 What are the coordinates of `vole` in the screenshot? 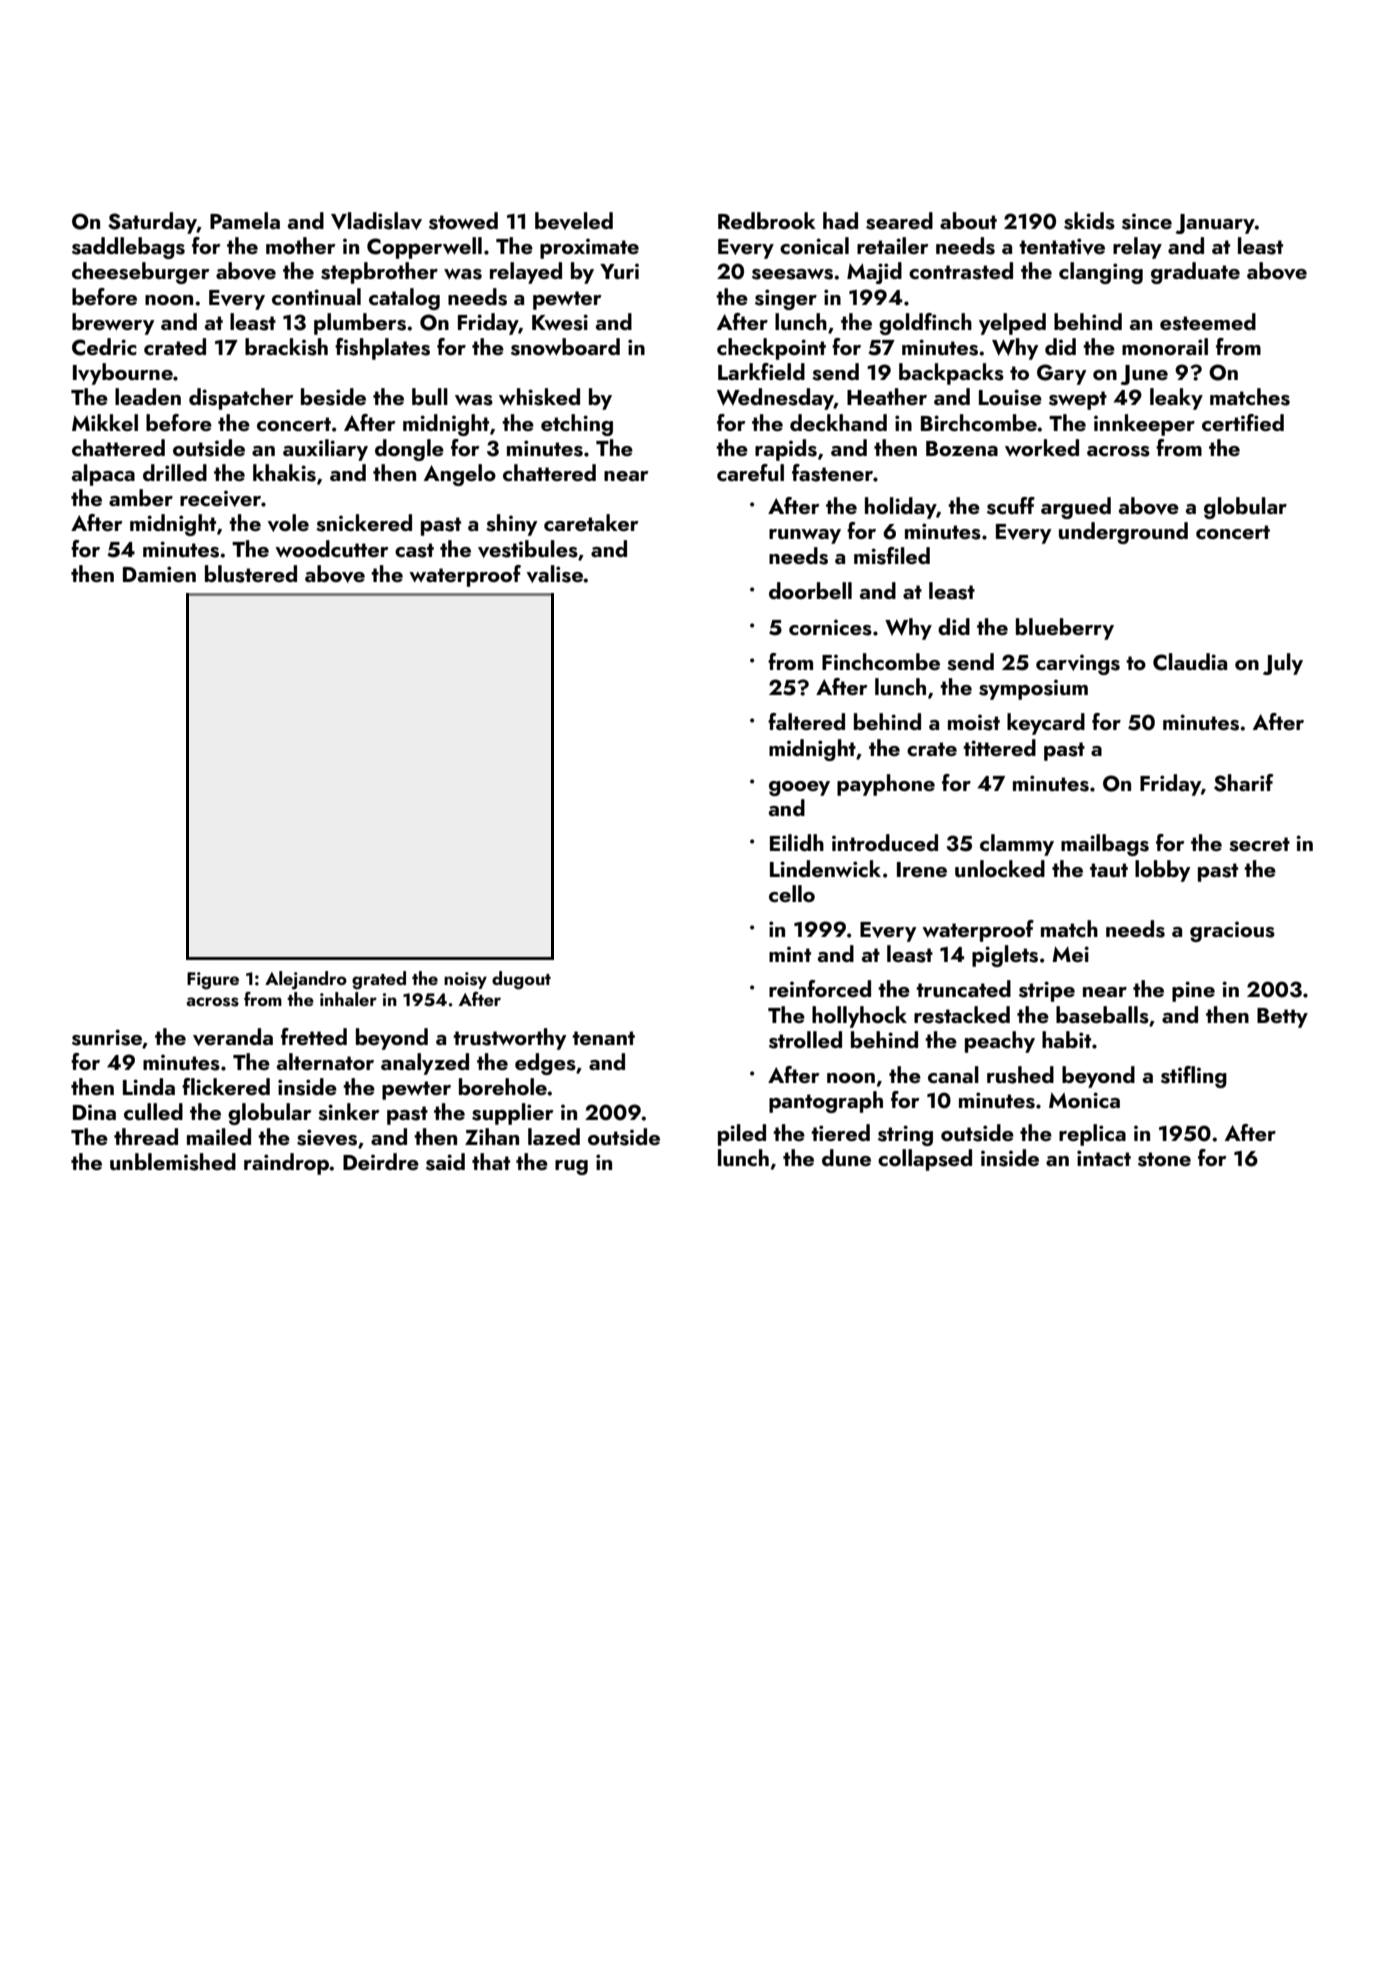 It's located at (288, 523).
